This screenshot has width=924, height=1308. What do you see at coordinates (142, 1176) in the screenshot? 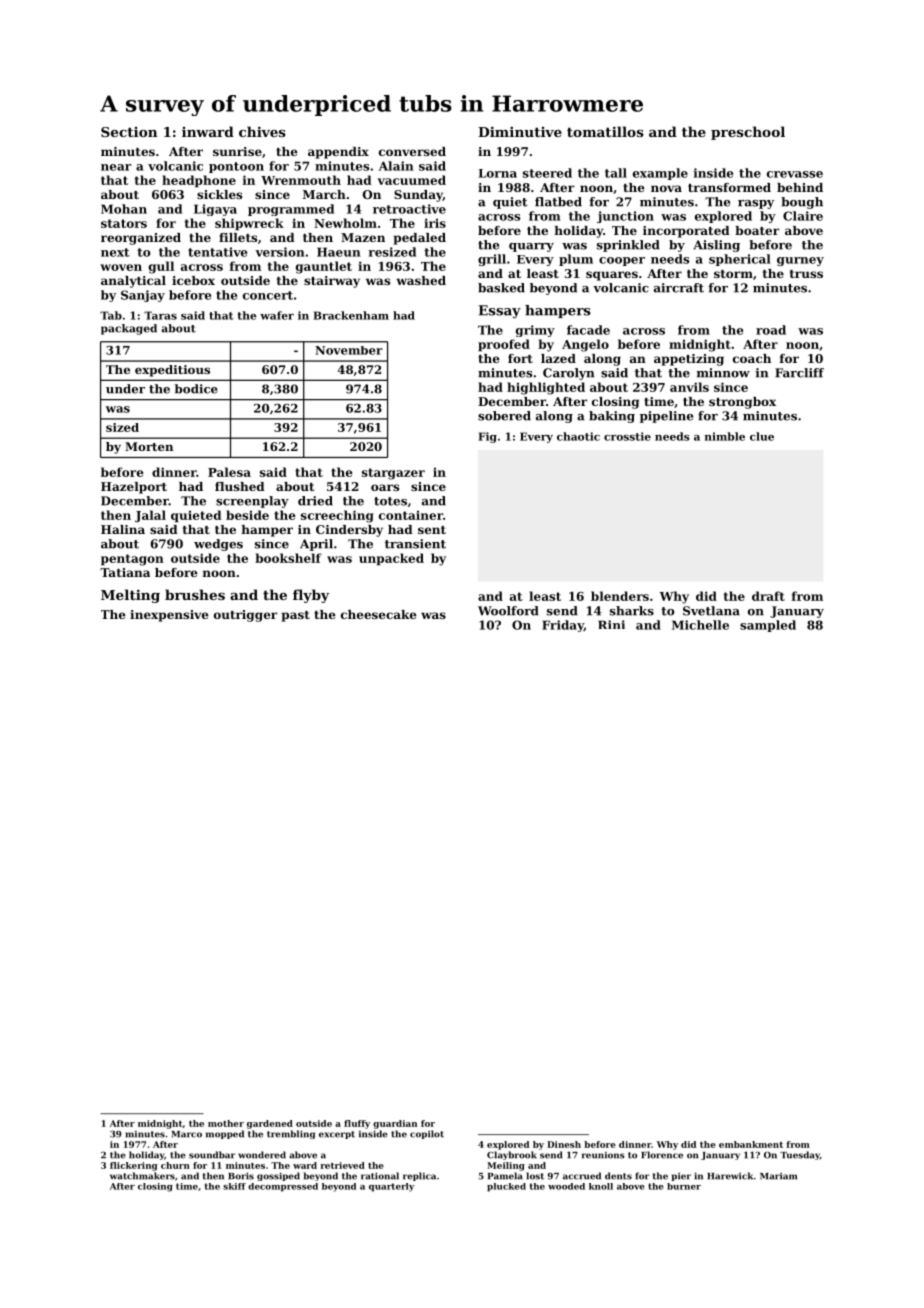
I see `watchmakers` at bounding box center [142, 1176].
